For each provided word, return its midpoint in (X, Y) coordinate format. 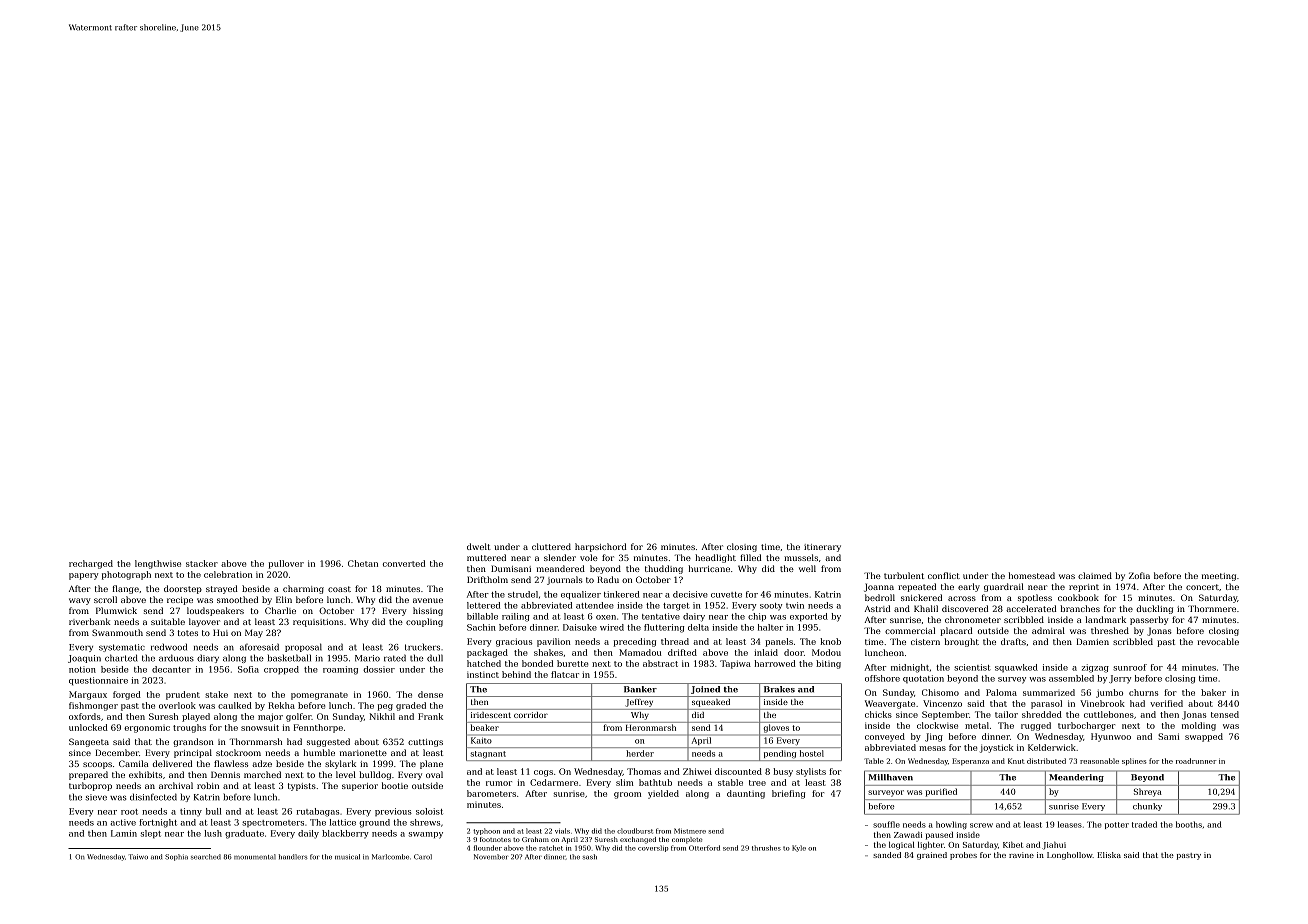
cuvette (726, 595)
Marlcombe (390, 857)
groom (627, 795)
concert (1202, 587)
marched (262, 774)
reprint (1084, 588)
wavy (80, 601)
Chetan (363, 563)
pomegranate (319, 696)
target (676, 607)
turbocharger (1086, 726)
